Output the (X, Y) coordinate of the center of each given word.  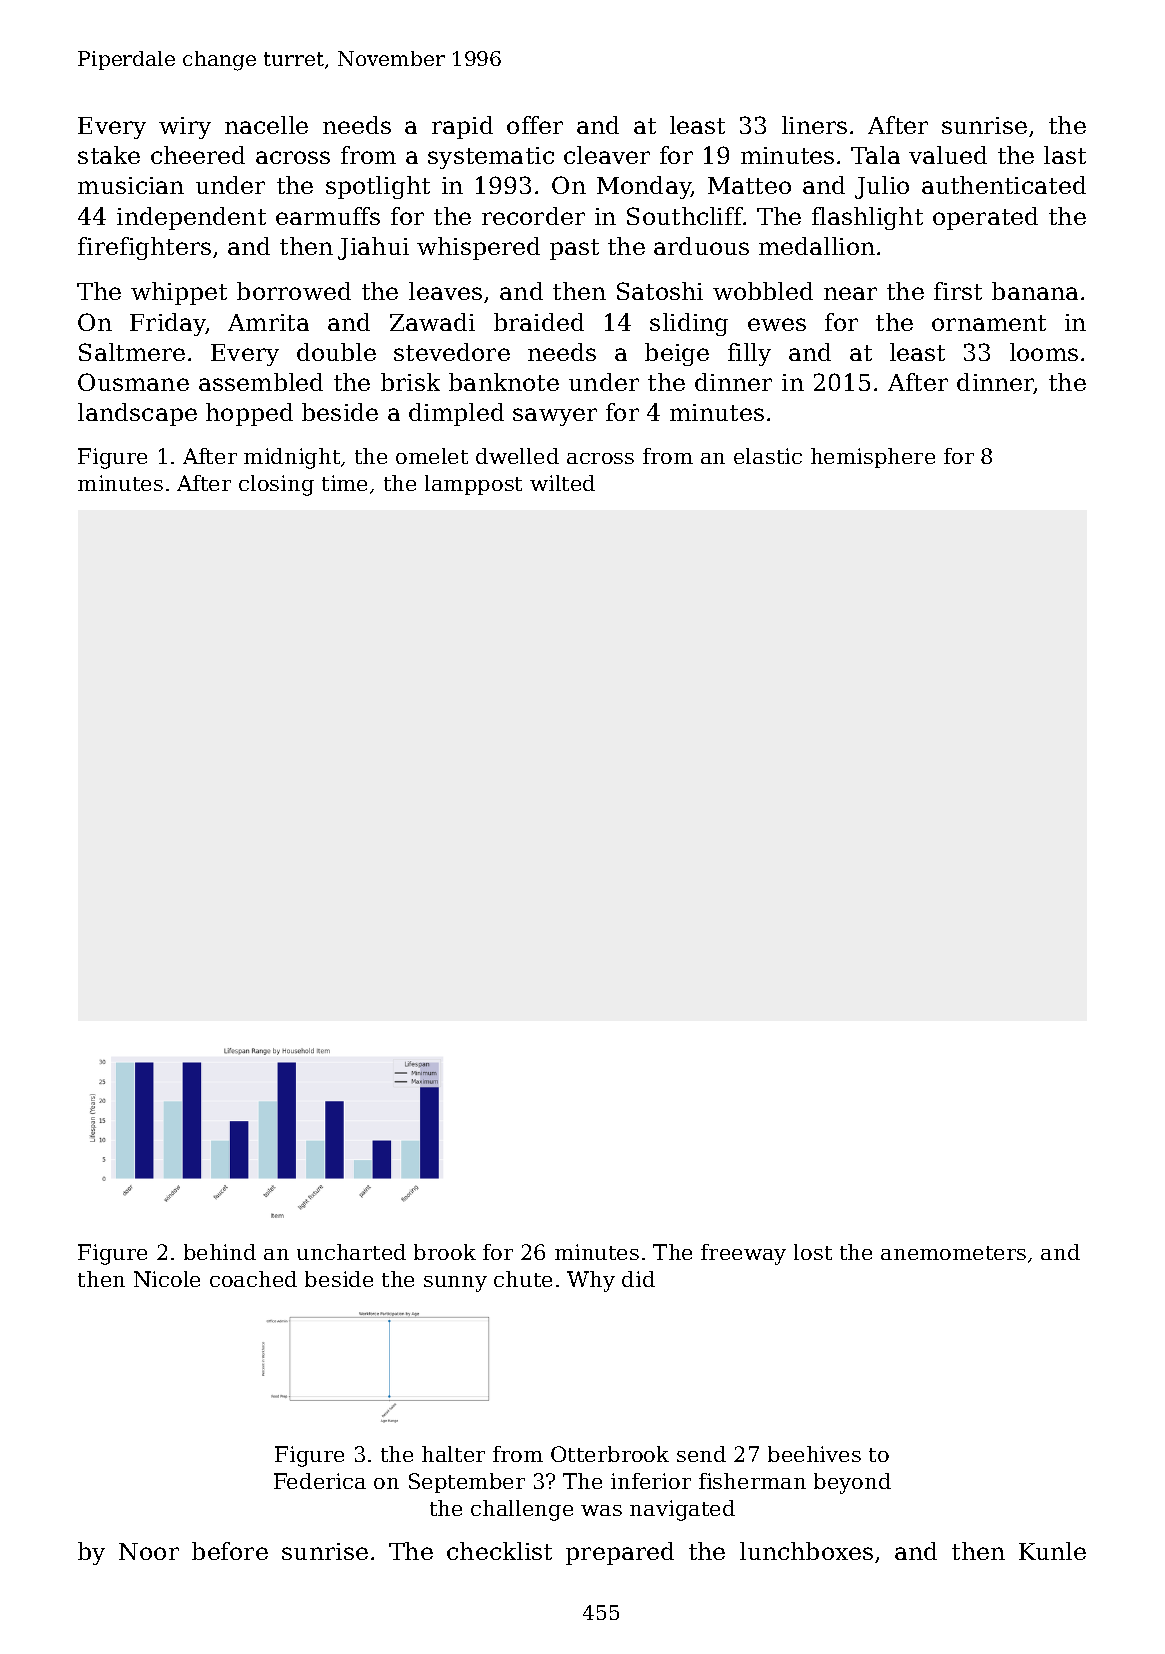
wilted (562, 483)
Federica (320, 1481)
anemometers (953, 1253)
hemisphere (873, 458)
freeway (743, 1254)
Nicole (167, 1279)
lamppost (473, 485)
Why (591, 1281)
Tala (875, 155)
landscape (137, 414)
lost (813, 1252)
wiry (185, 128)
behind (220, 1252)
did (638, 1279)
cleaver (607, 155)
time (344, 483)
